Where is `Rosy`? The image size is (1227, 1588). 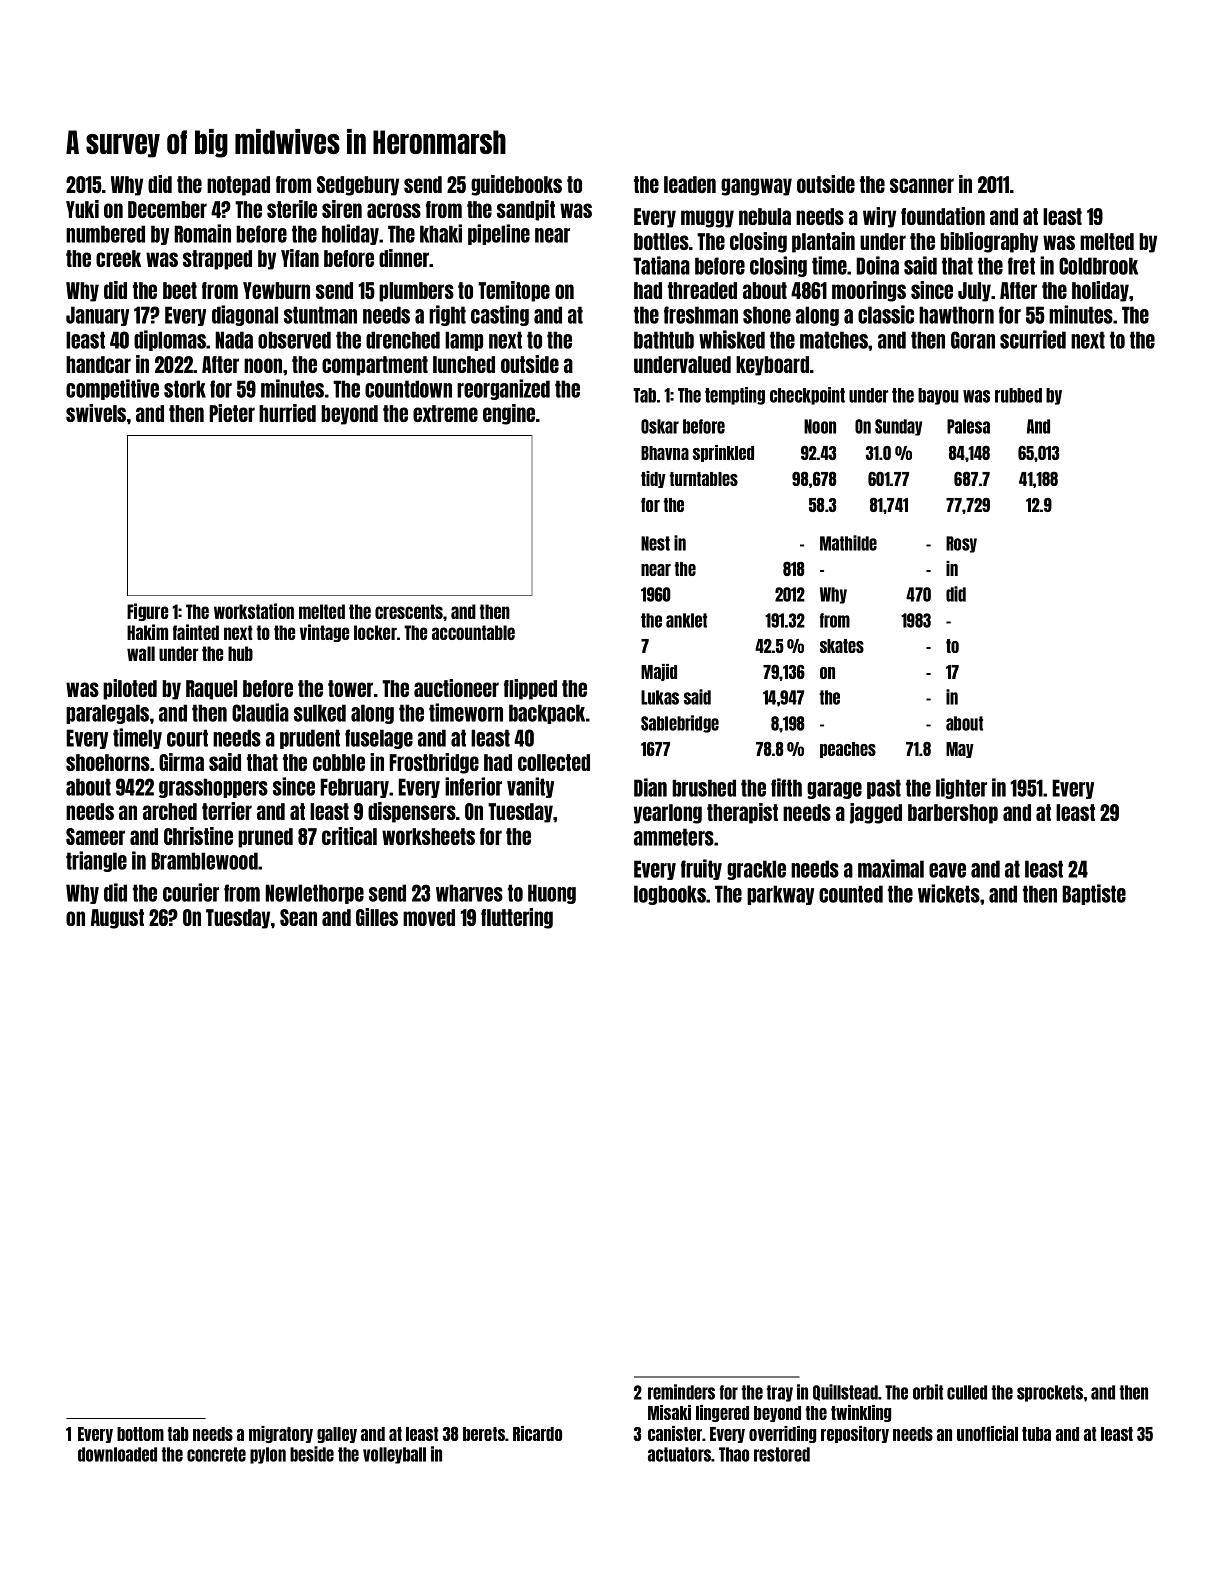
Rosy is located at coordinates (961, 544).
